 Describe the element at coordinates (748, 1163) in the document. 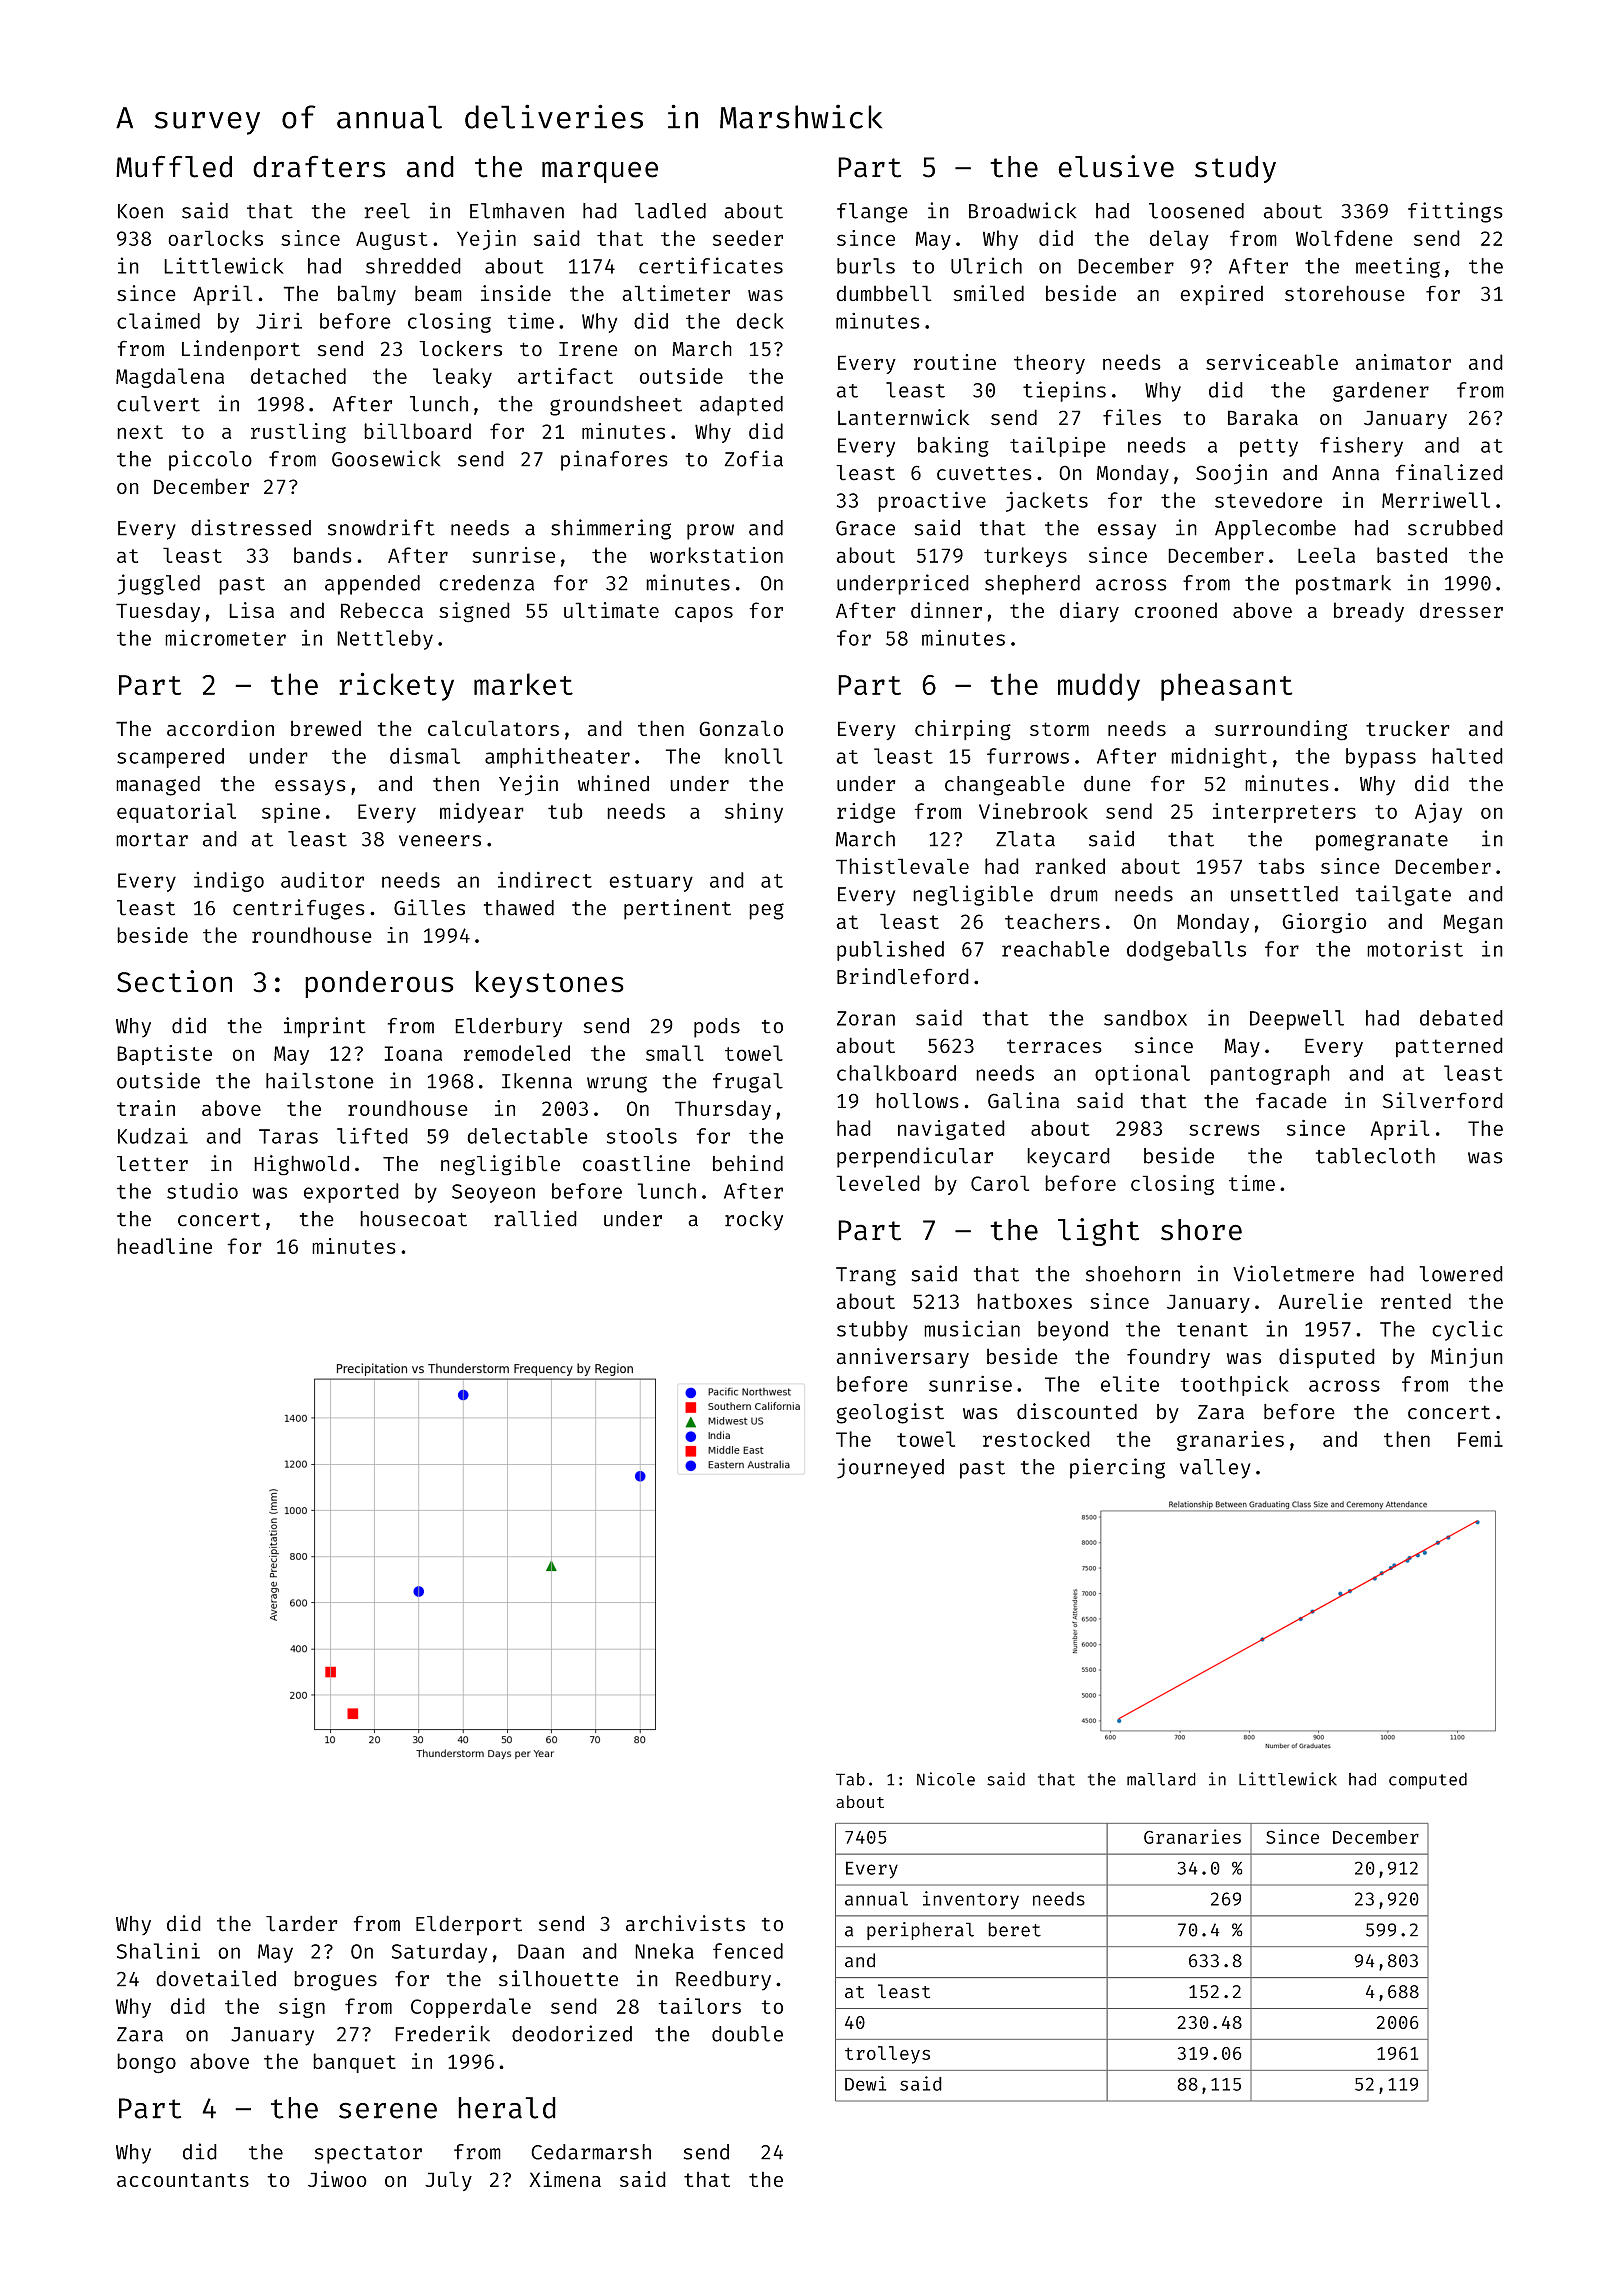

I see `behind` at that location.
